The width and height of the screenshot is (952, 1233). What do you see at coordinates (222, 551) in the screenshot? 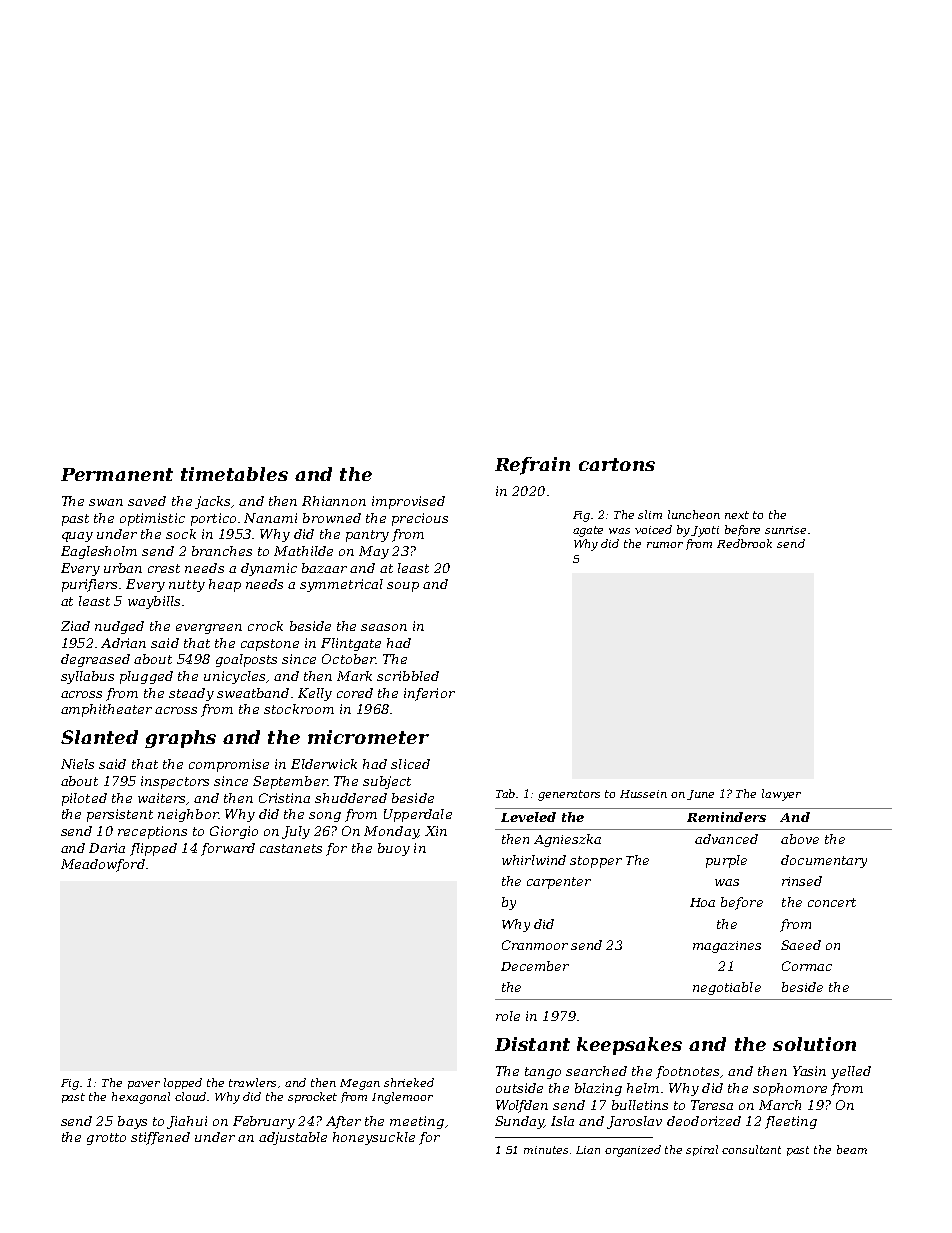
I see `branches` at bounding box center [222, 551].
